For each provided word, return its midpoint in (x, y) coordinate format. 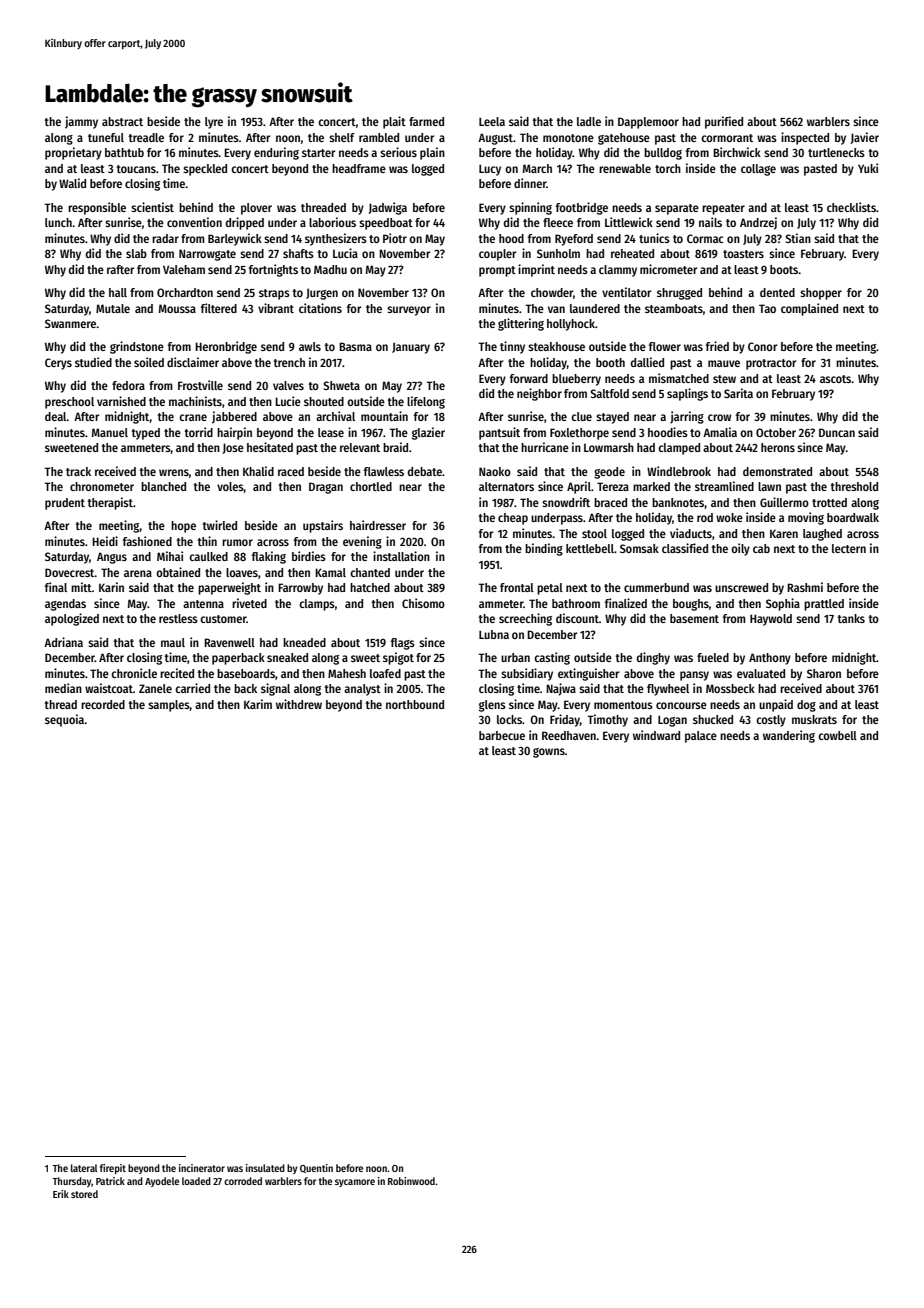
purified (724, 122)
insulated (265, 1168)
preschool (69, 403)
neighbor (539, 394)
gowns (549, 753)
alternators (506, 486)
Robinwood (411, 1181)
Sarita (738, 393)
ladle (589, 121)
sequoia (64, 720)
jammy (81, 122)
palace (701, 737)
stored (84, 1194)
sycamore (355, 1183)
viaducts (691, 533)
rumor (237, 542)
